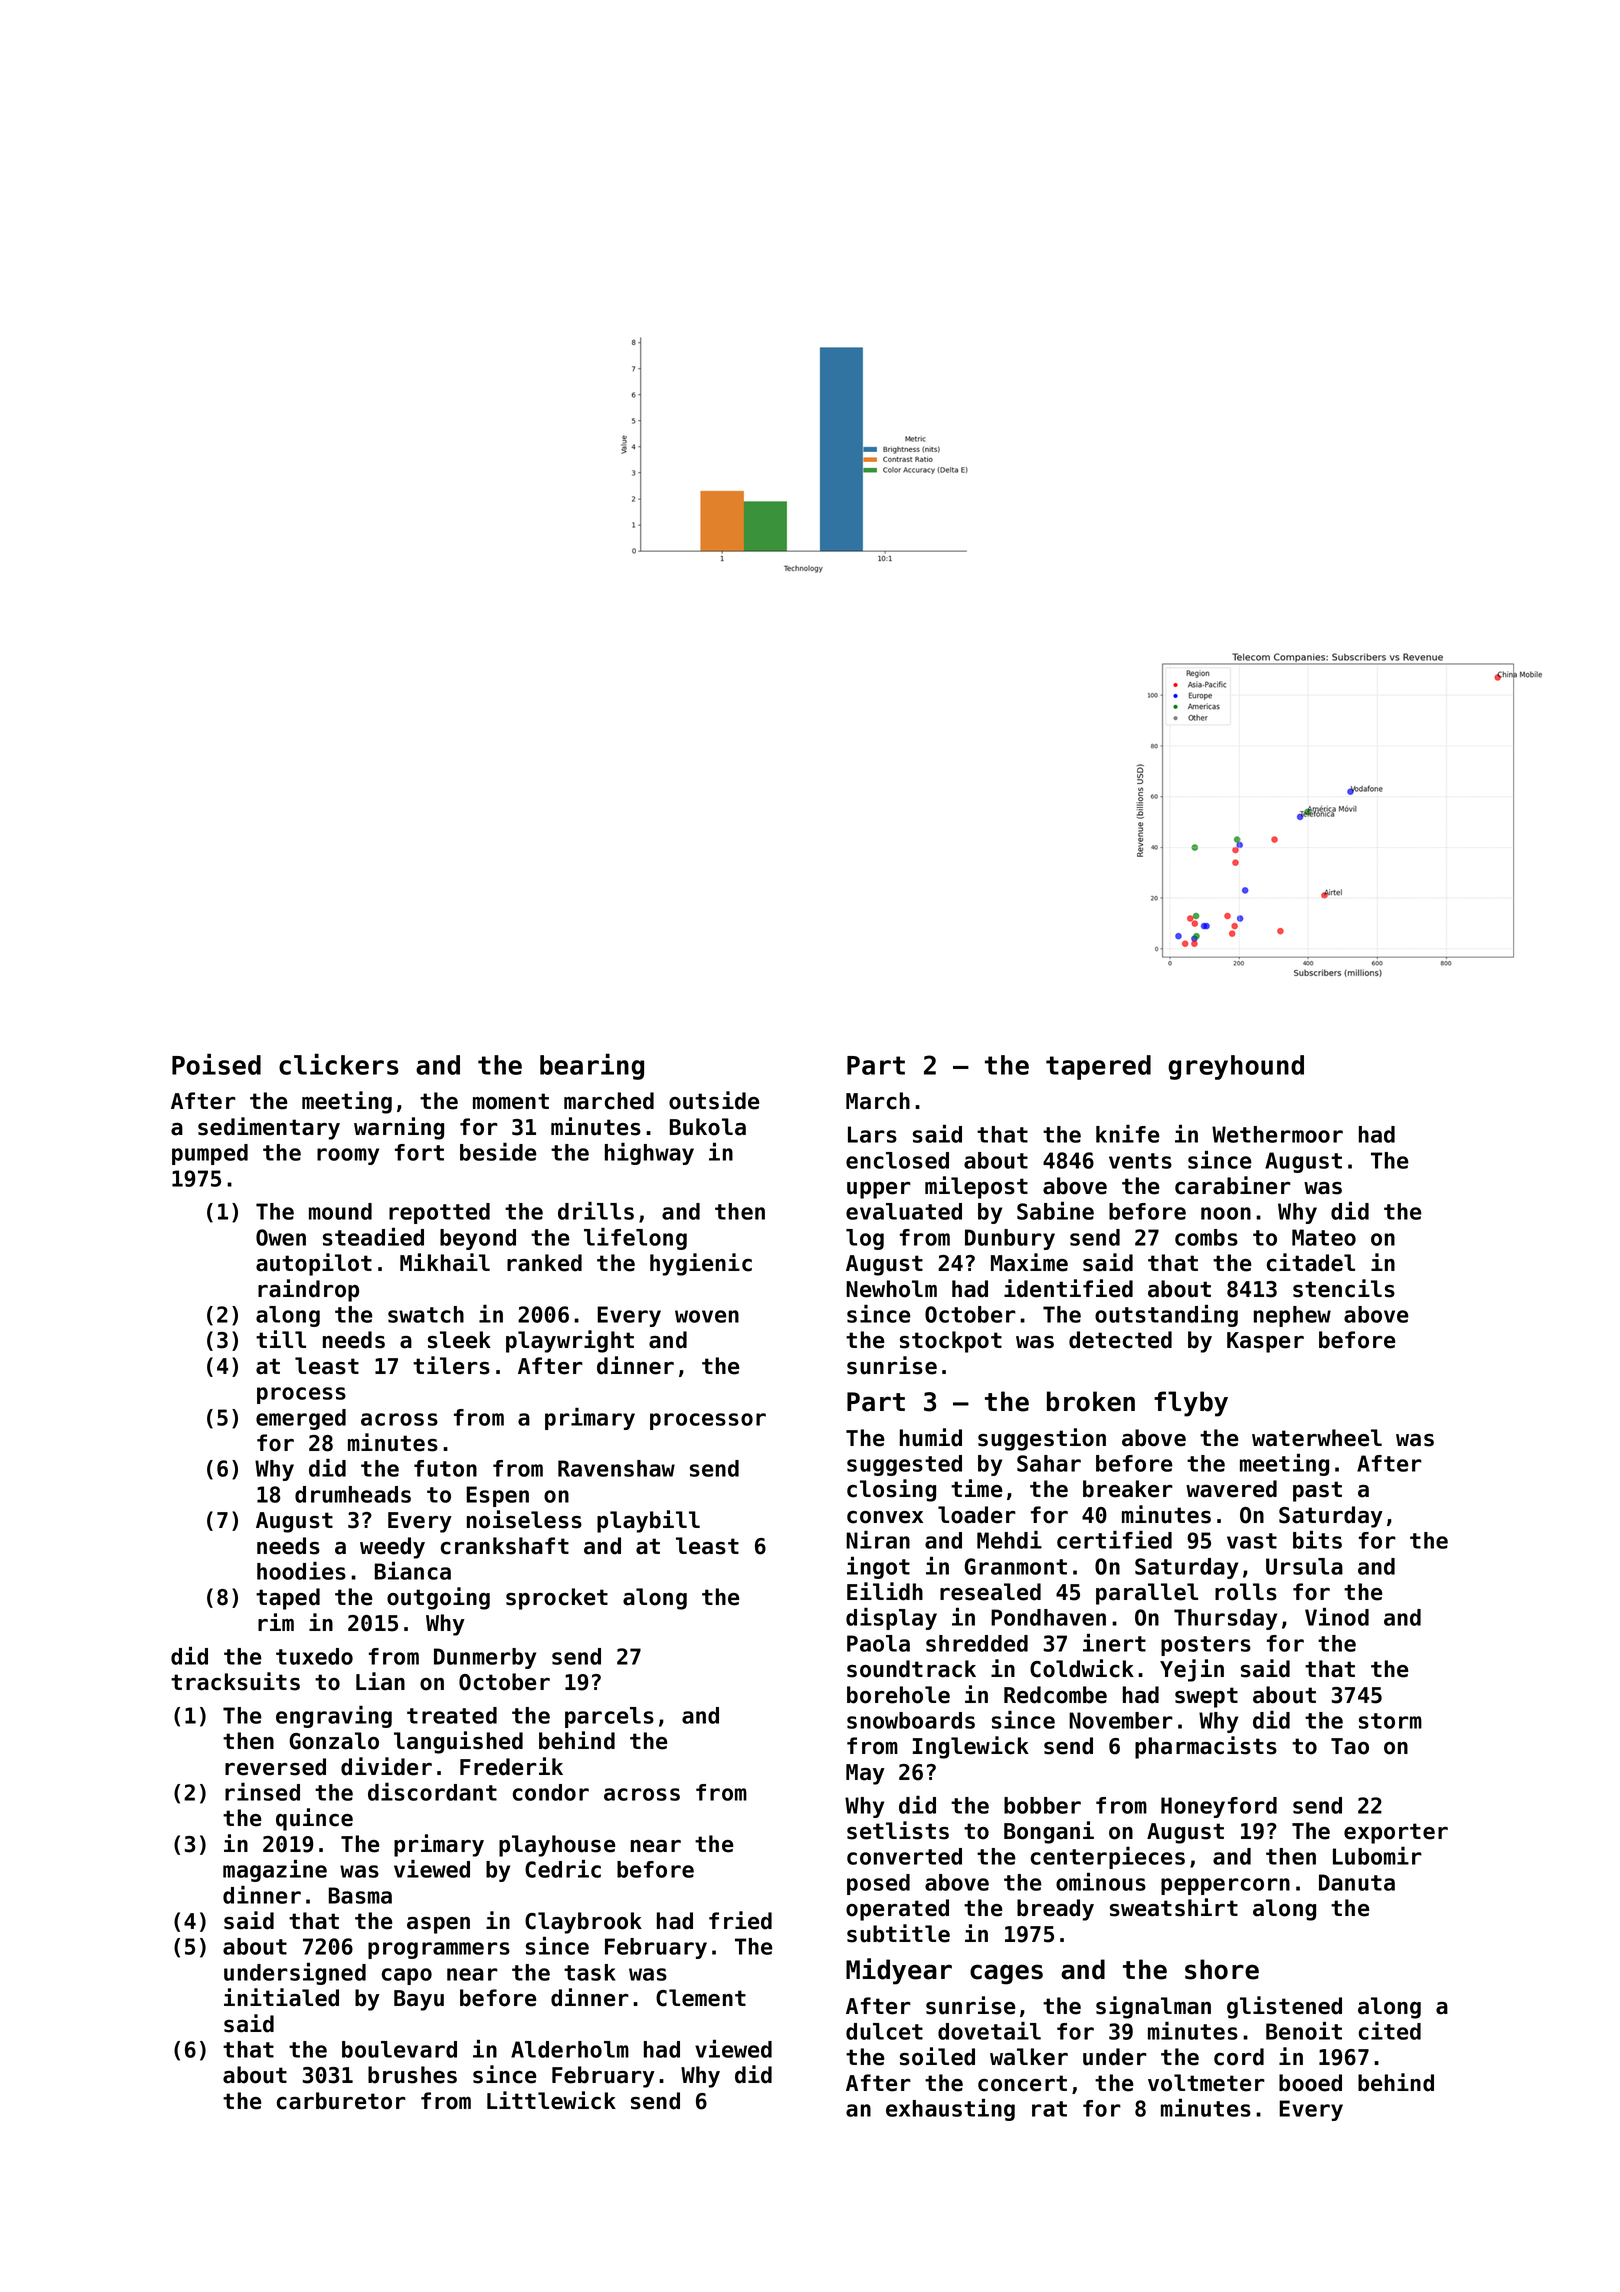  Describe the element at coordinates (1310, 2083) in the screenshot. I see `booed` at that location.
